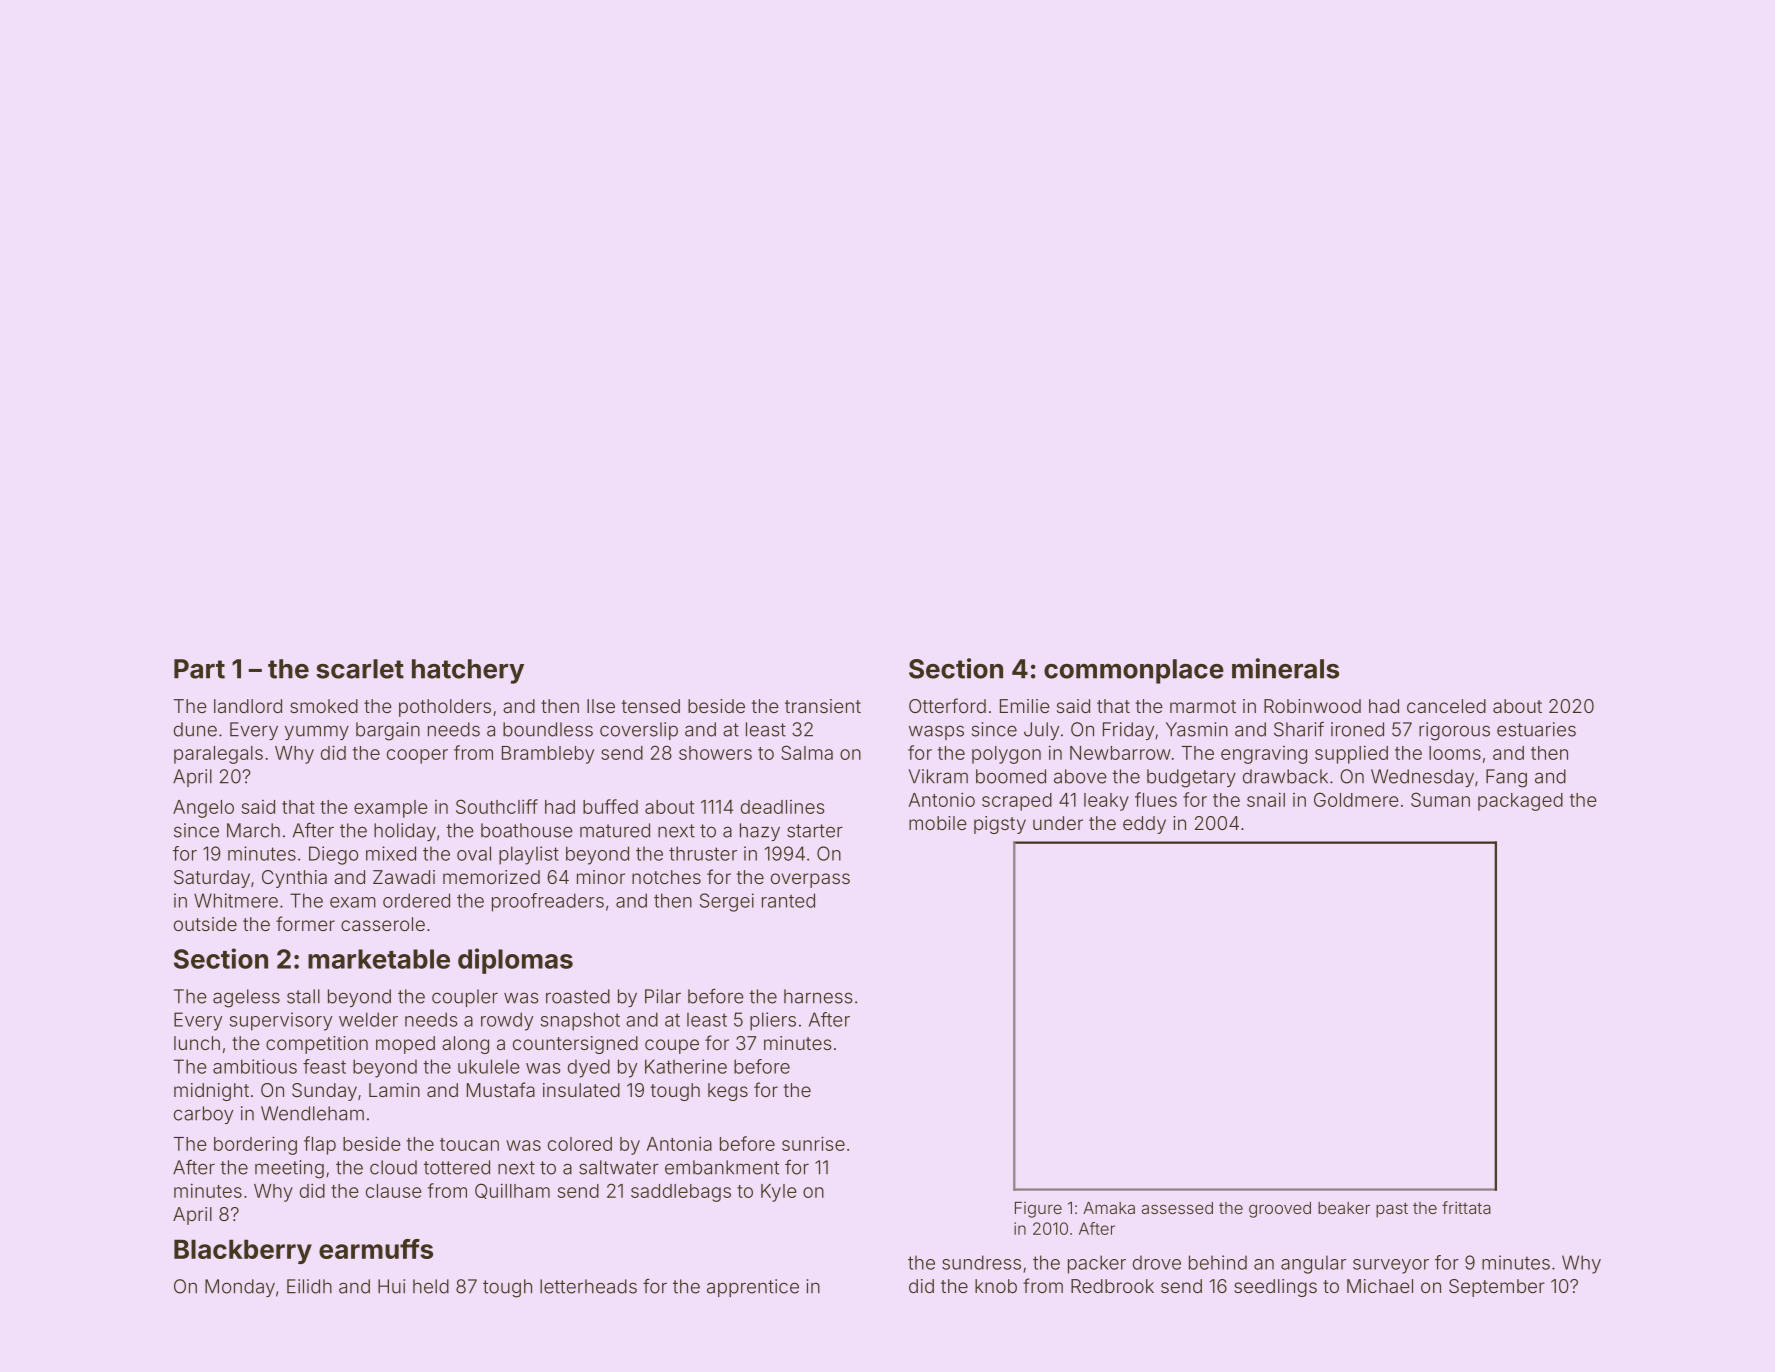 This document has width=1775, height=1372. I want to click on Hui, so click(391, 1286).
